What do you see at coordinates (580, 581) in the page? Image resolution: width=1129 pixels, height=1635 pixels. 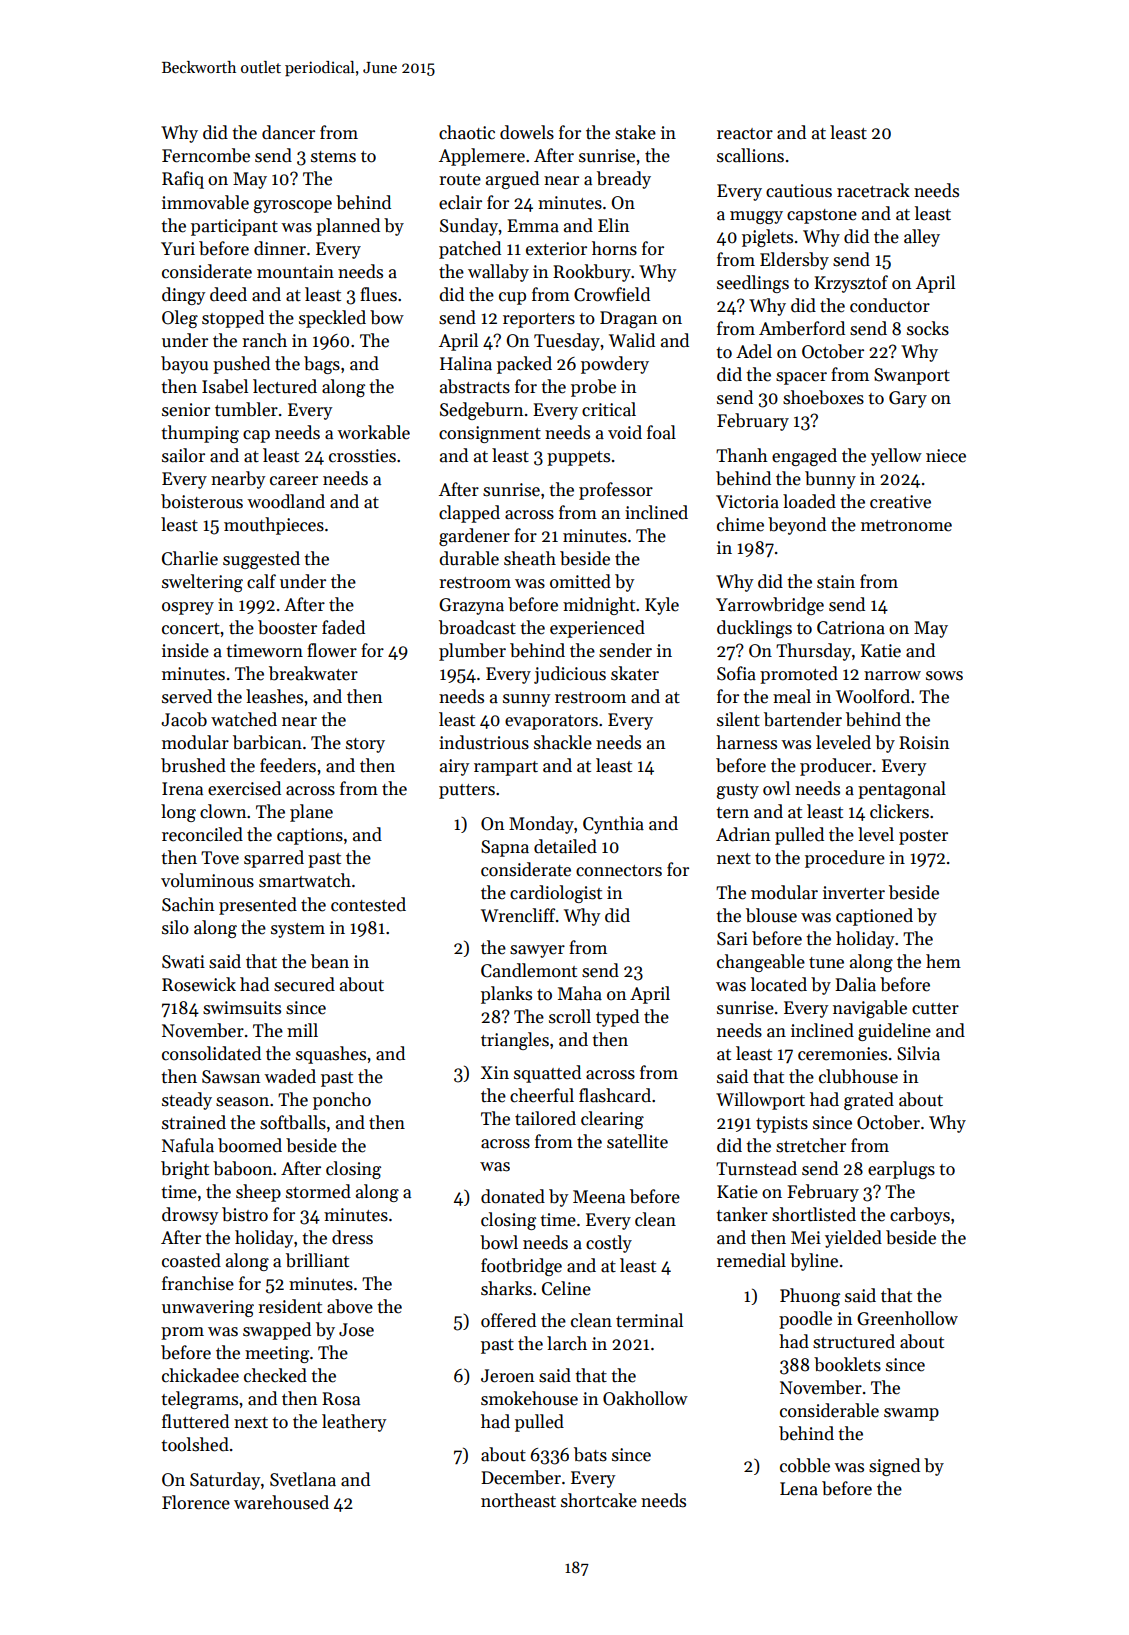 I see `omitted` at bounding box center [580, 581].
